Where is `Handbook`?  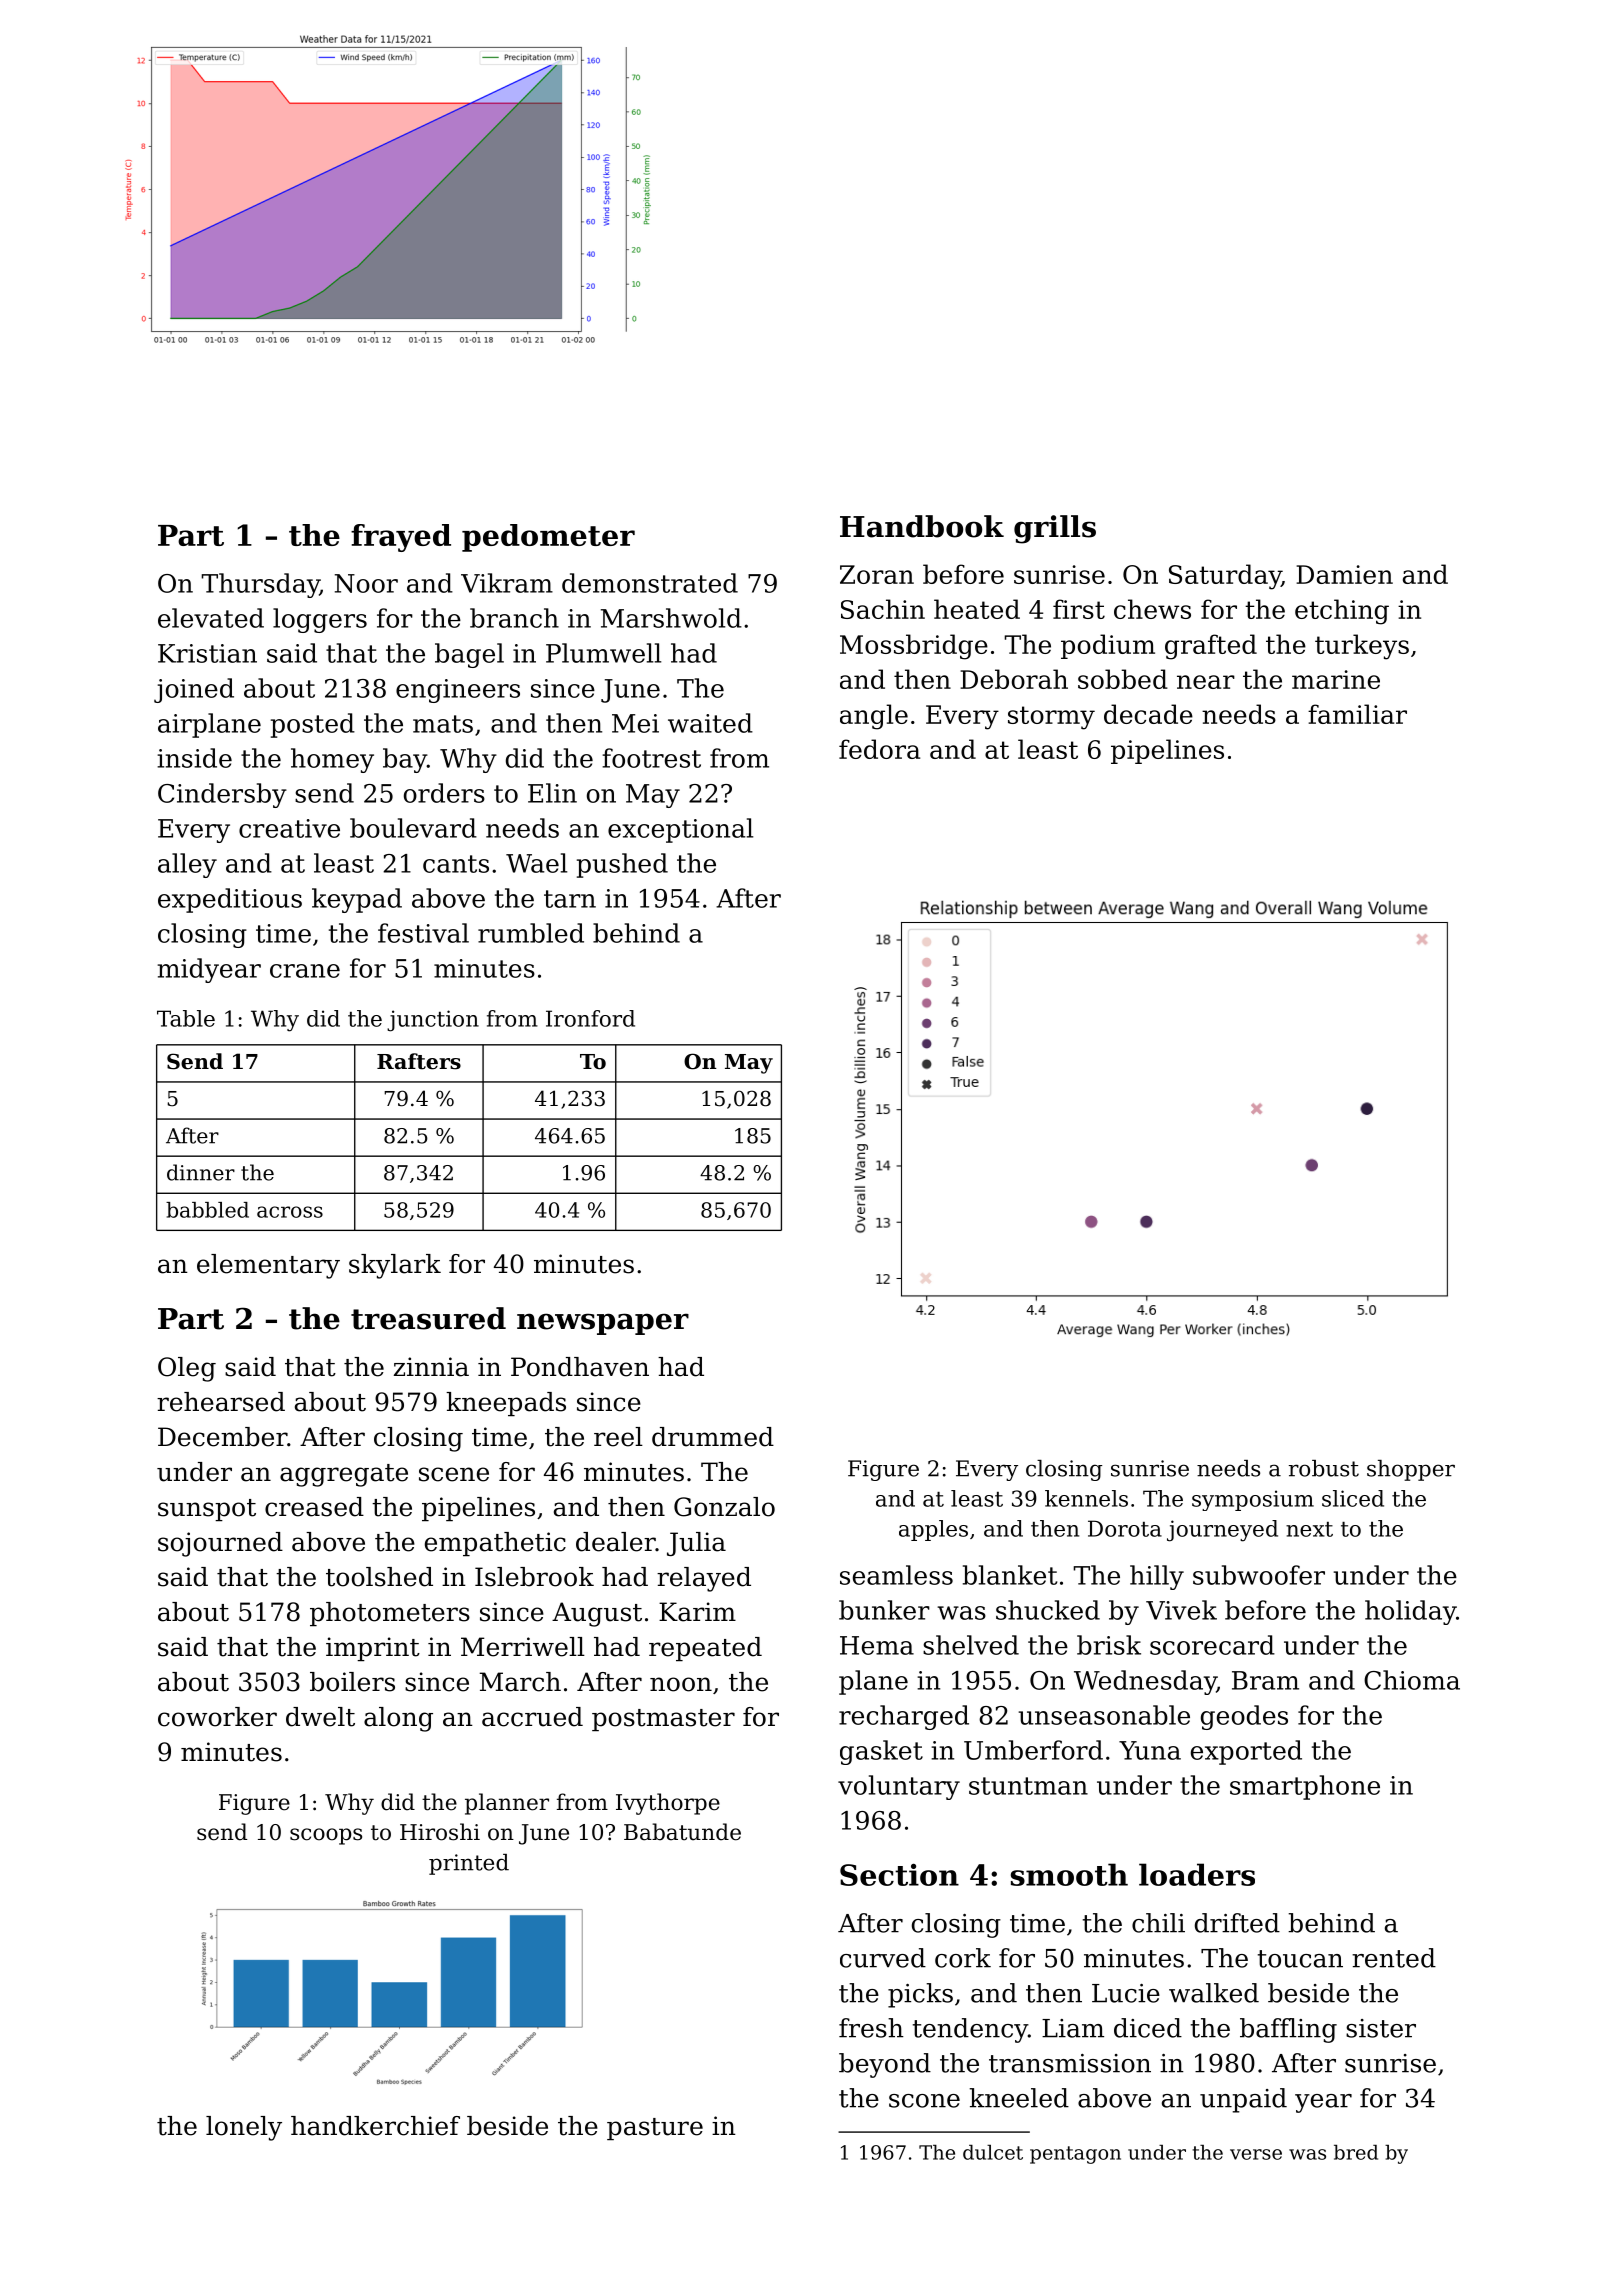 Handbook is located at coordinates (922, 526).
